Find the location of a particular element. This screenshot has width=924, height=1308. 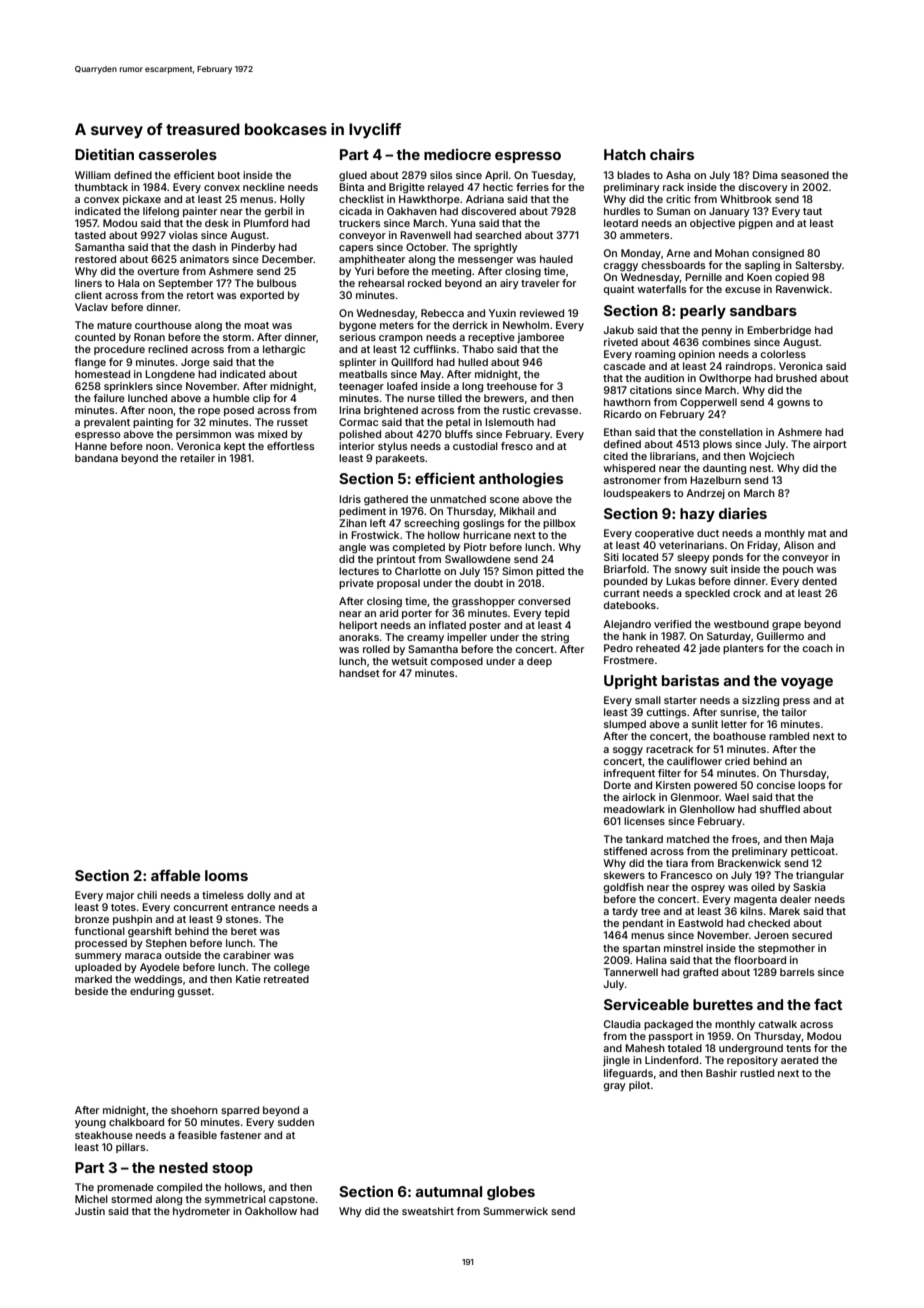

Mikhail is located at coordinates (517, 511).
